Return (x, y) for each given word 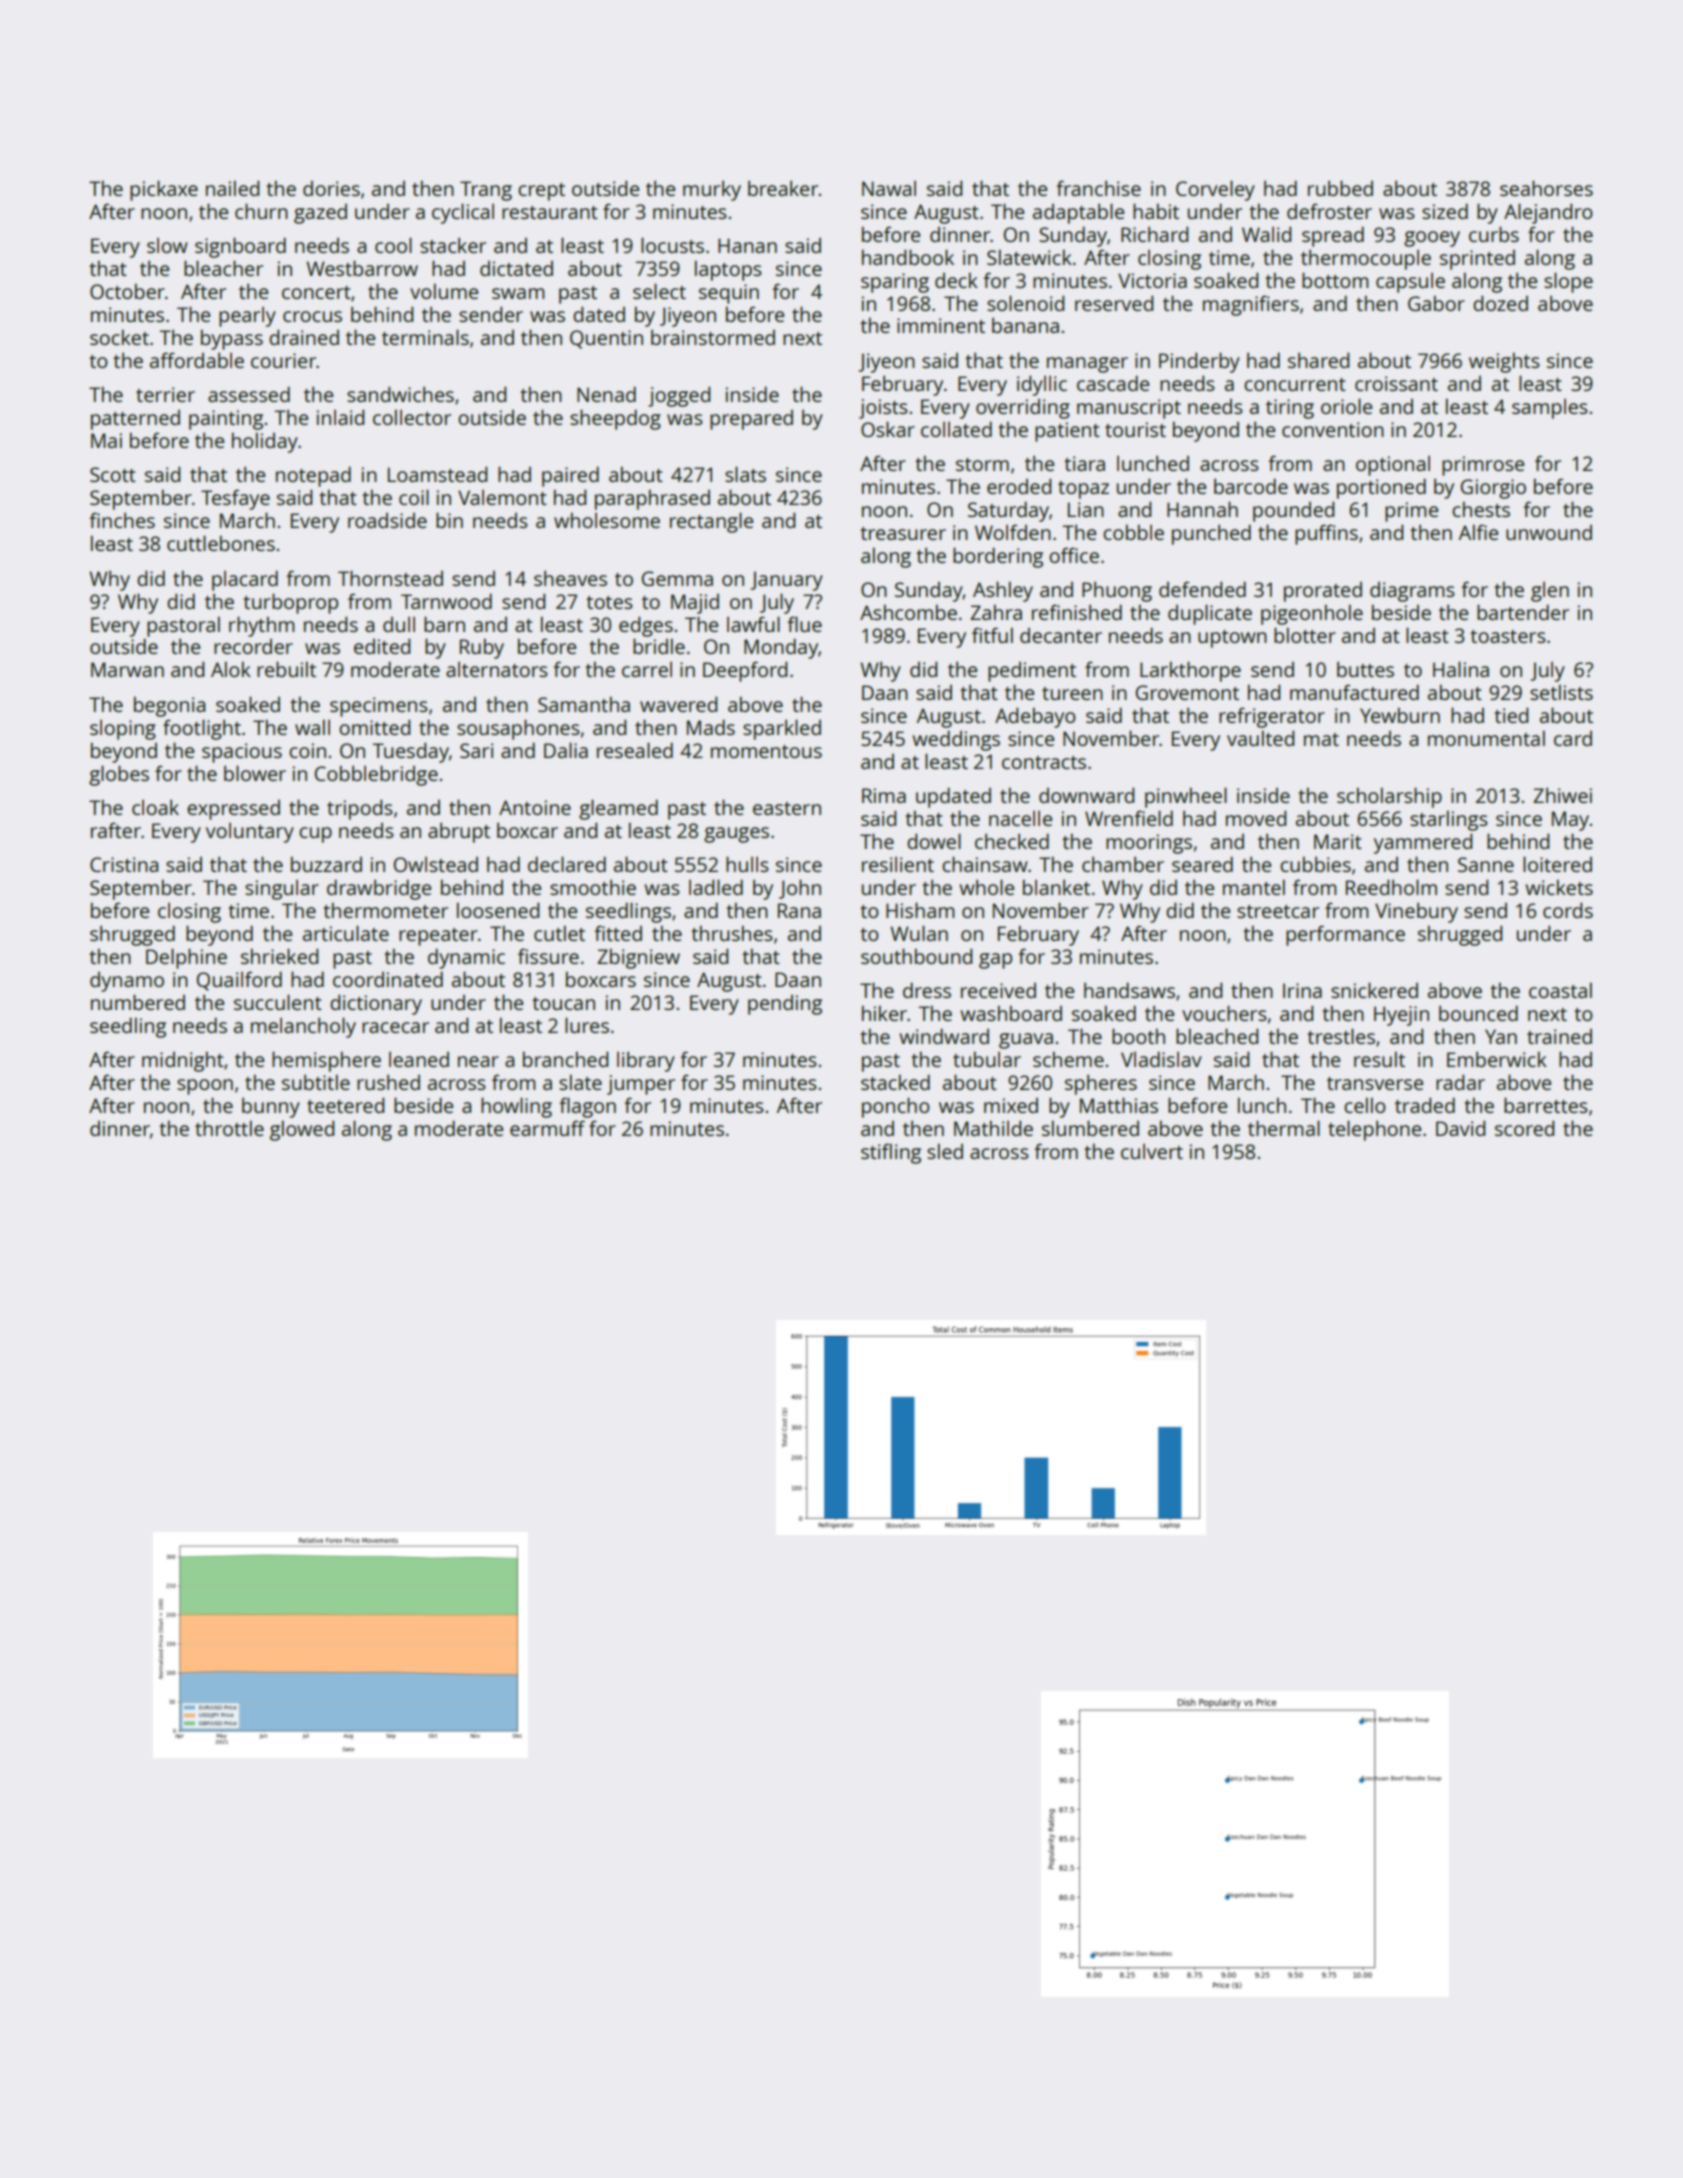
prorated (1323, 592)
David (1460, 1128)
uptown (1232, 639)
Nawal (889, 188)
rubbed (1340, 188)
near (478, 1061)
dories (331, 188)
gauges (736, 835)
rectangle (711, 522)
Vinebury (1416, 912)
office (1074, 555)
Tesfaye (235, 499)
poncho (896, 1107)
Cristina (124, 864)
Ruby (482, 648)
